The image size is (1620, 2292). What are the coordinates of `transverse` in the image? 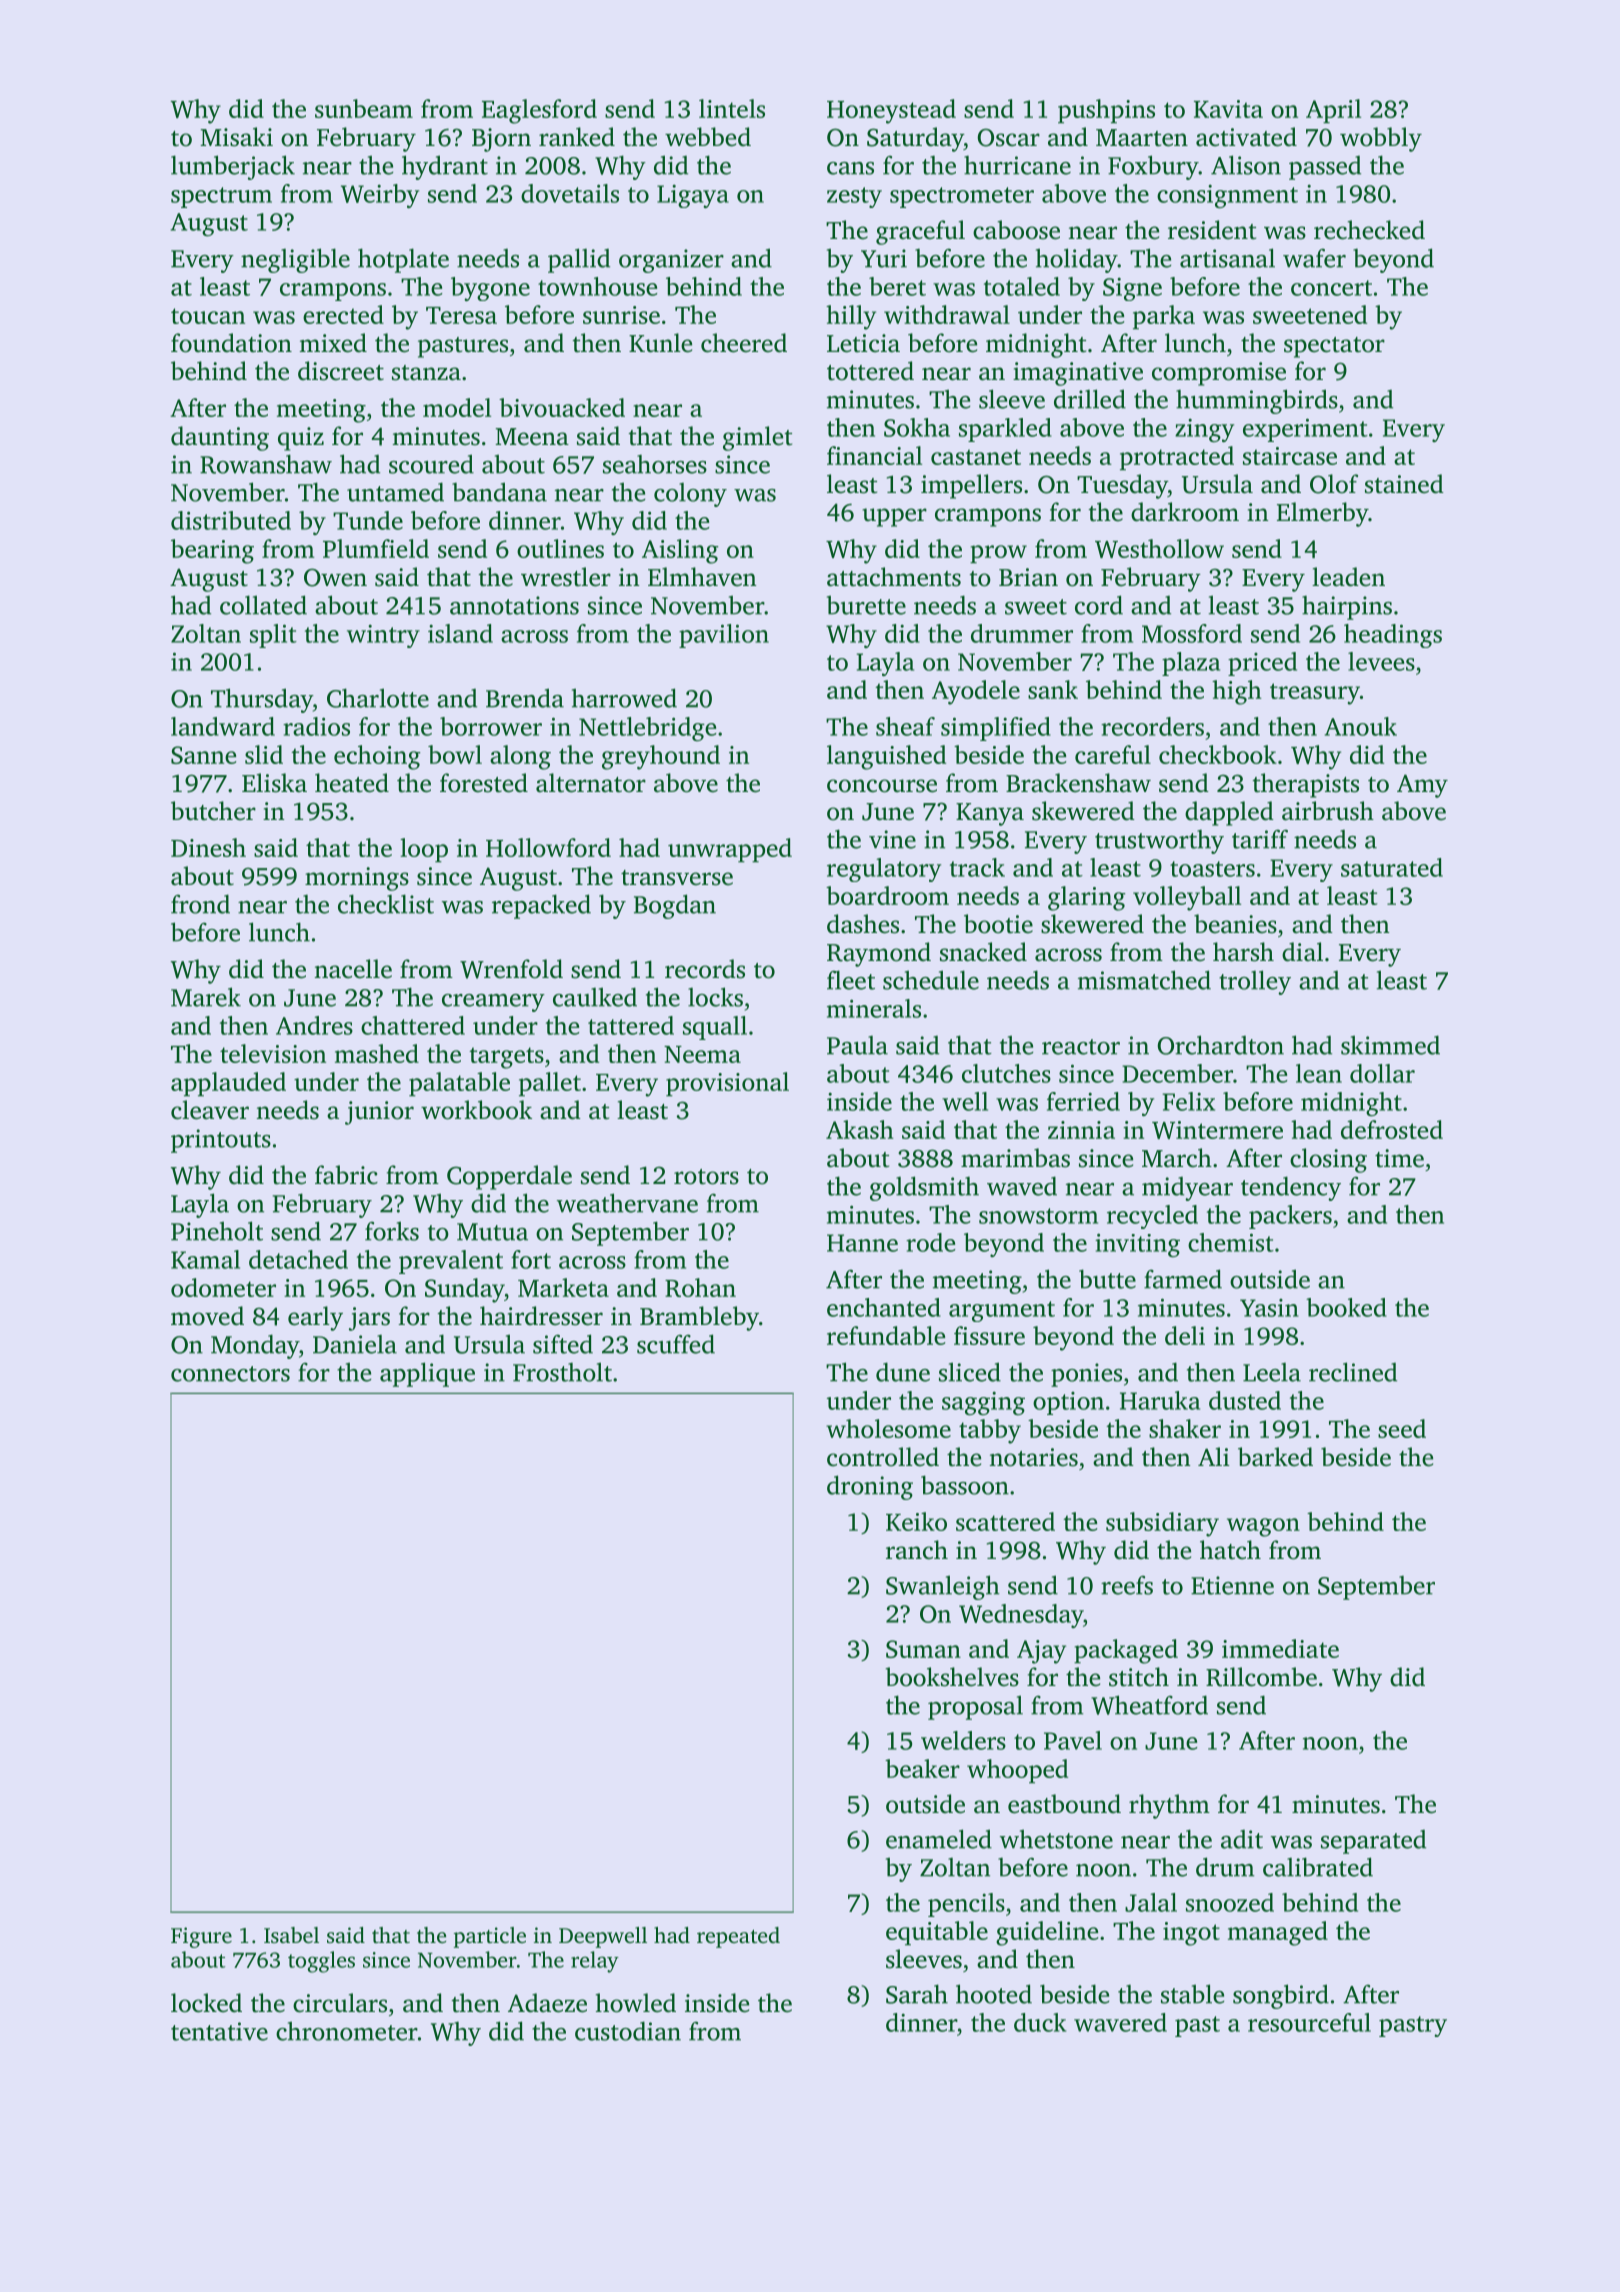 It's located at (677, 878).
